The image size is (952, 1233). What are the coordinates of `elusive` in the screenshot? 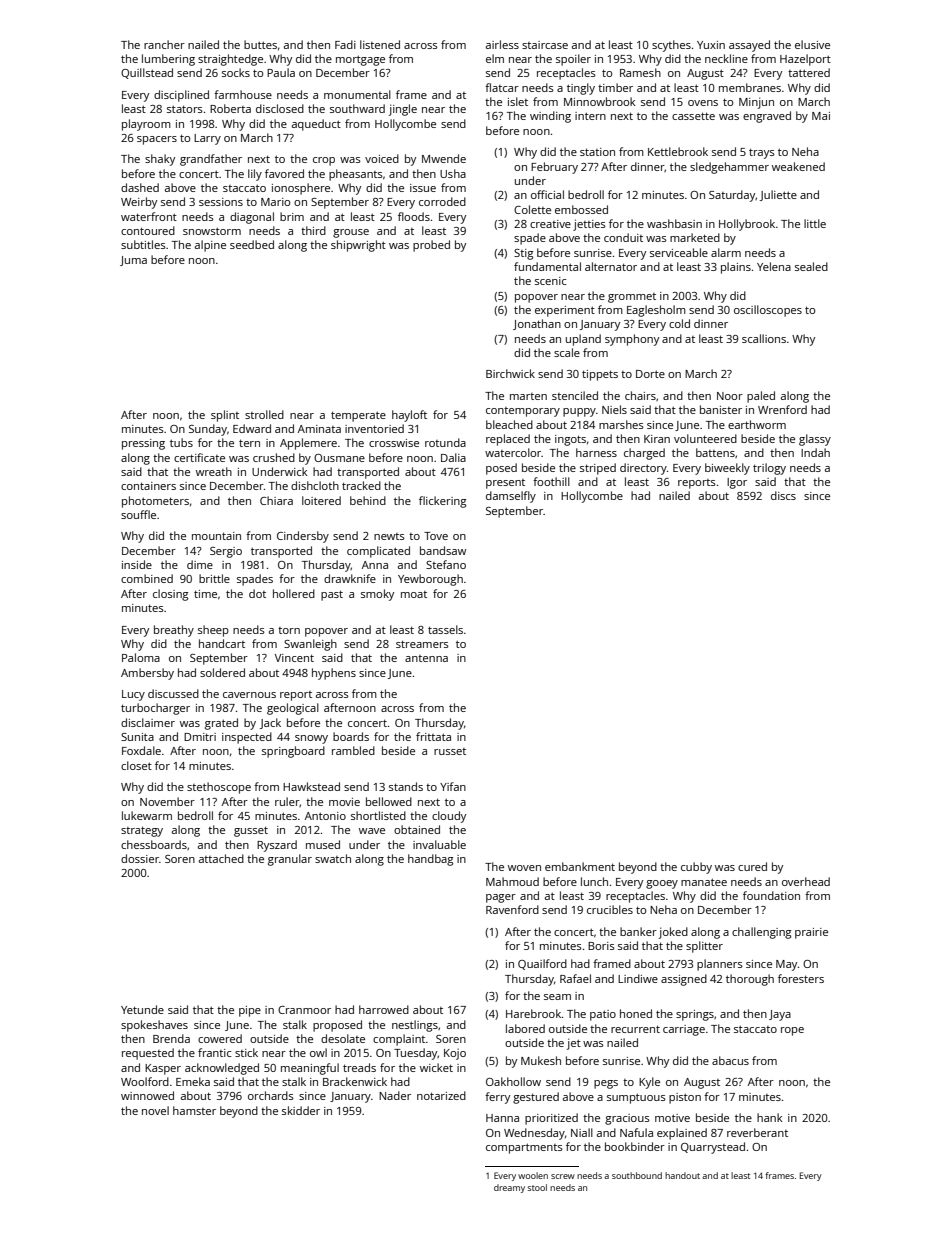 It's located at (812, 44).
